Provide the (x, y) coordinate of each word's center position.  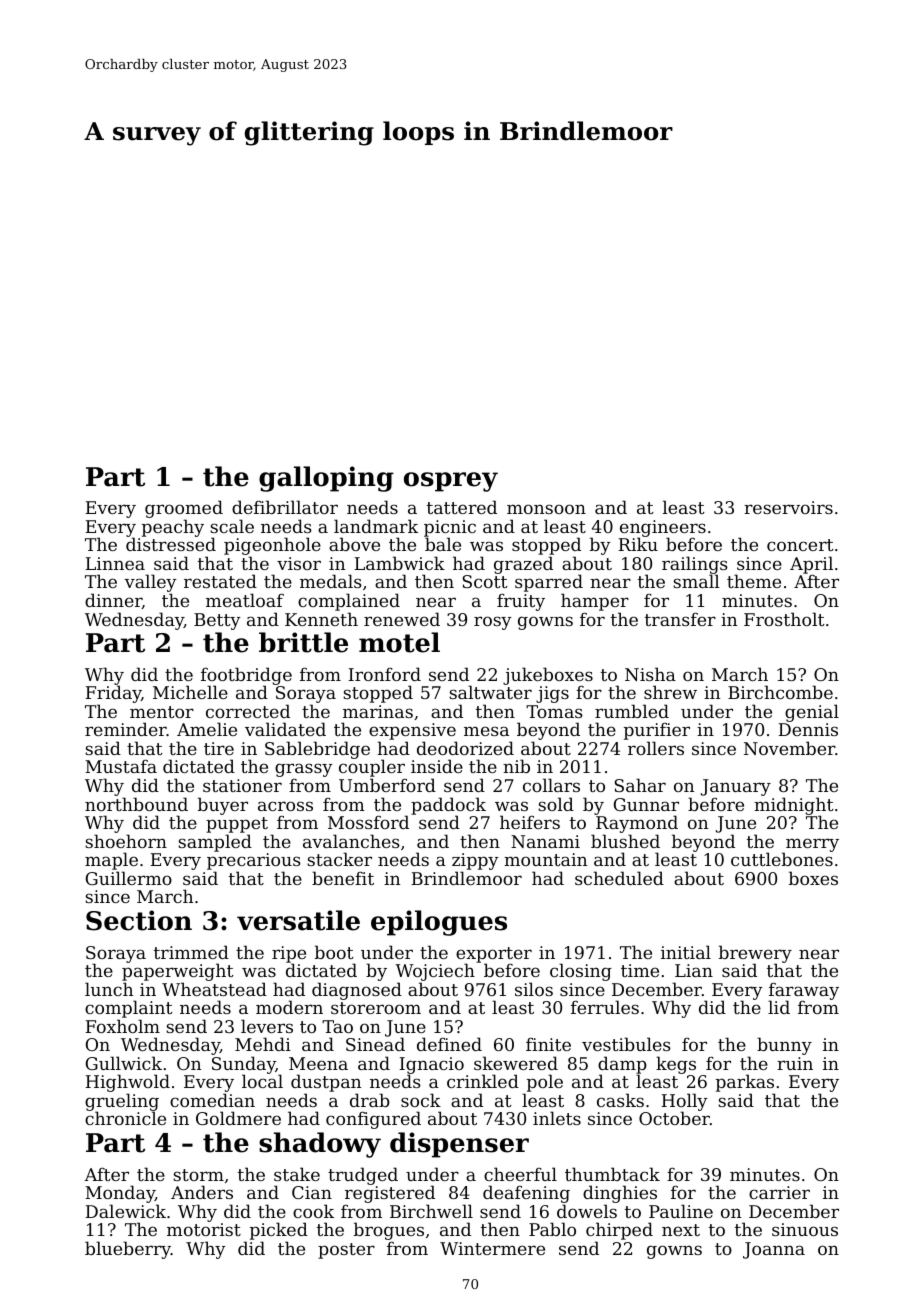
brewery (755, 954)
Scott (485, 581)
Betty (217, 621)
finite (548, 1044)
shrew (670, 692)
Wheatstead (214, 989)
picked (279, 1231)
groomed (184, 509)
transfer (680, 619)
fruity (521, 602)
